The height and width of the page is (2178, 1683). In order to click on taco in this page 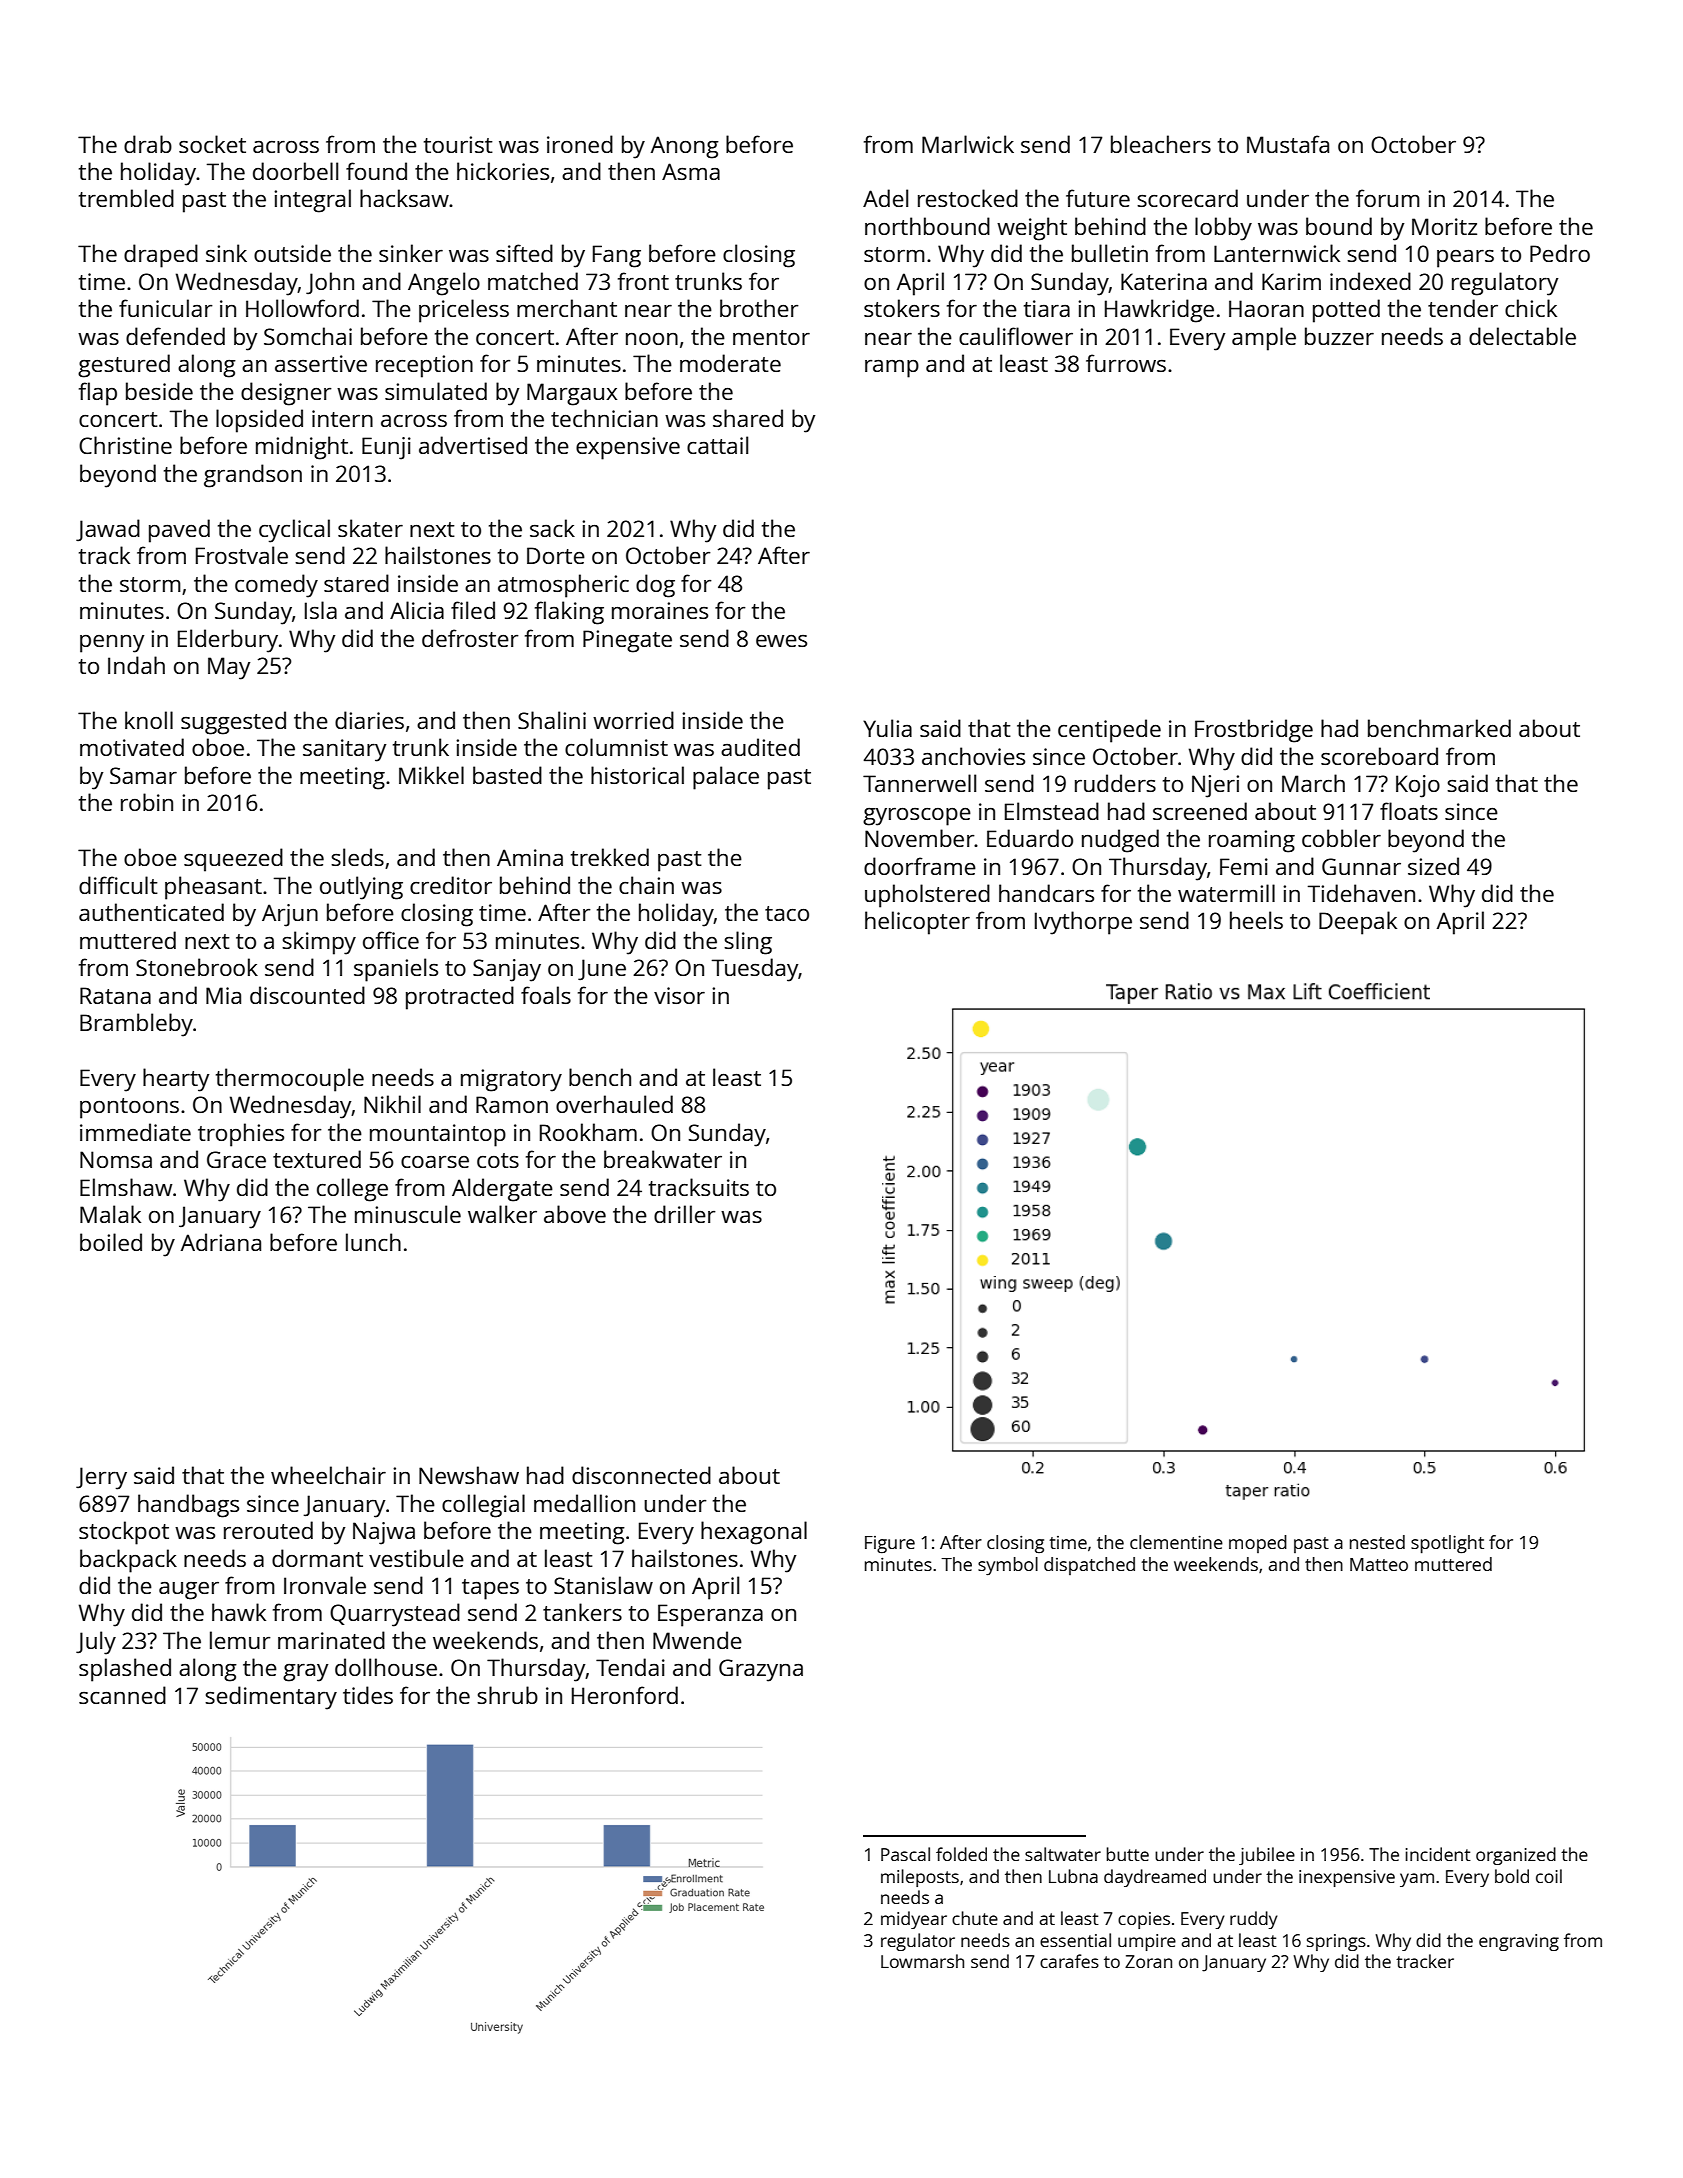, I will do `click(787, 913)`.
